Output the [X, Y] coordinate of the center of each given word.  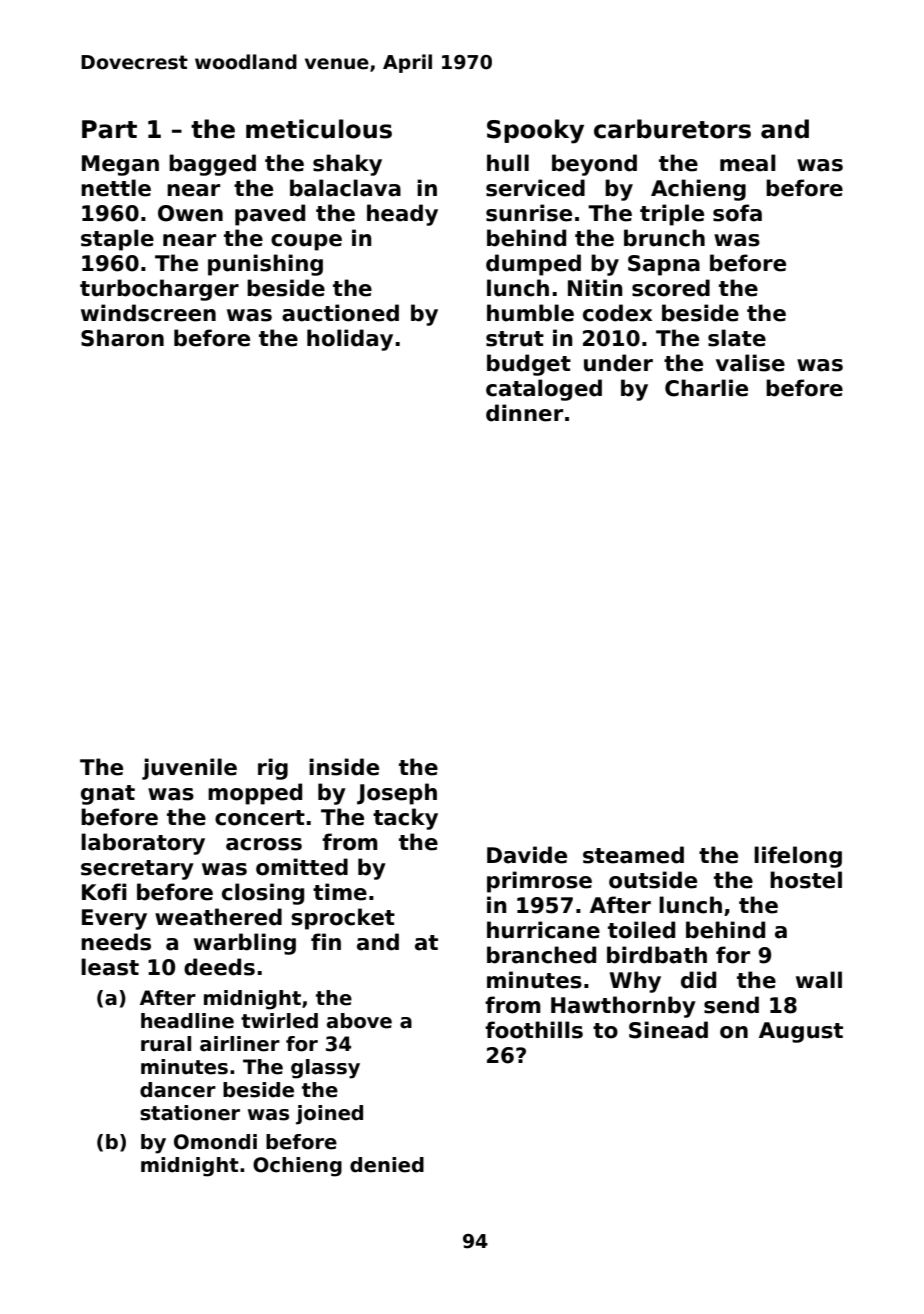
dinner [524, 413]
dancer [178, 1090]
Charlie [706, 388]
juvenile [189, 769]
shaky [347, 165]
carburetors [672, 129]
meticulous [319, 129]
